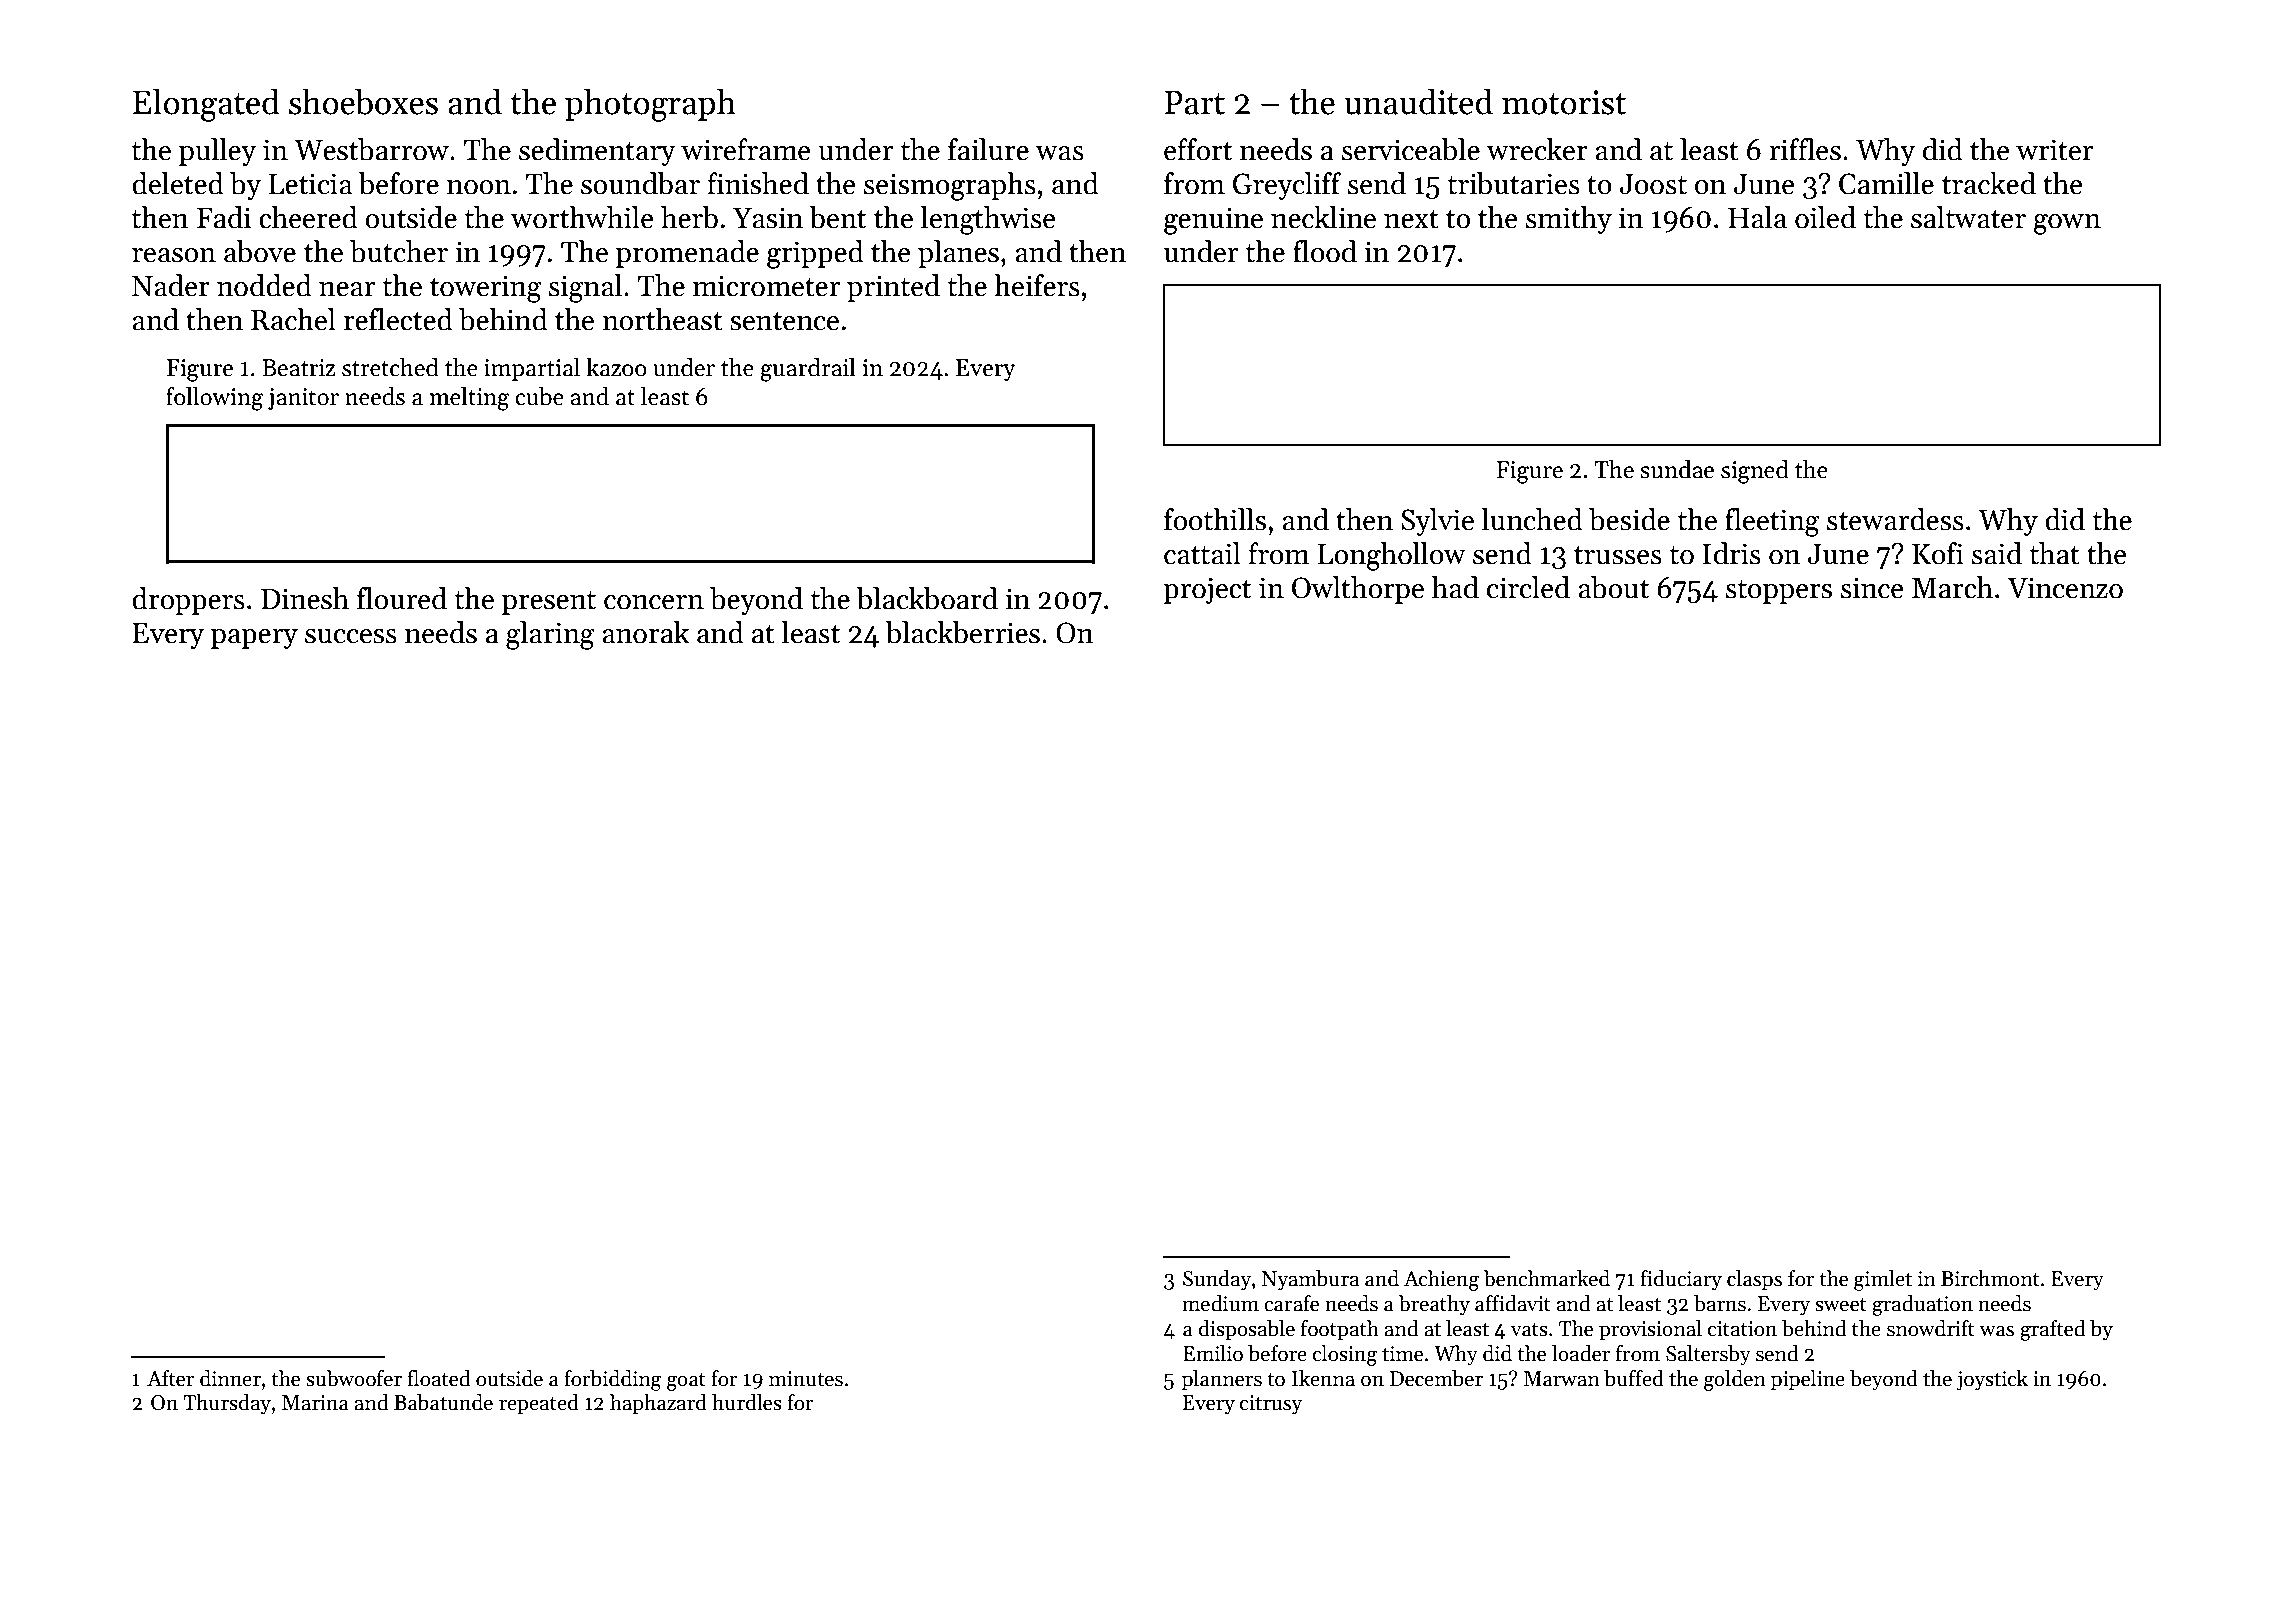 The width and height of the screenshot is (2292, 1620). Describe the element at coordinates (1569, 220) in the screenshot. I see `smithy` at that location.
